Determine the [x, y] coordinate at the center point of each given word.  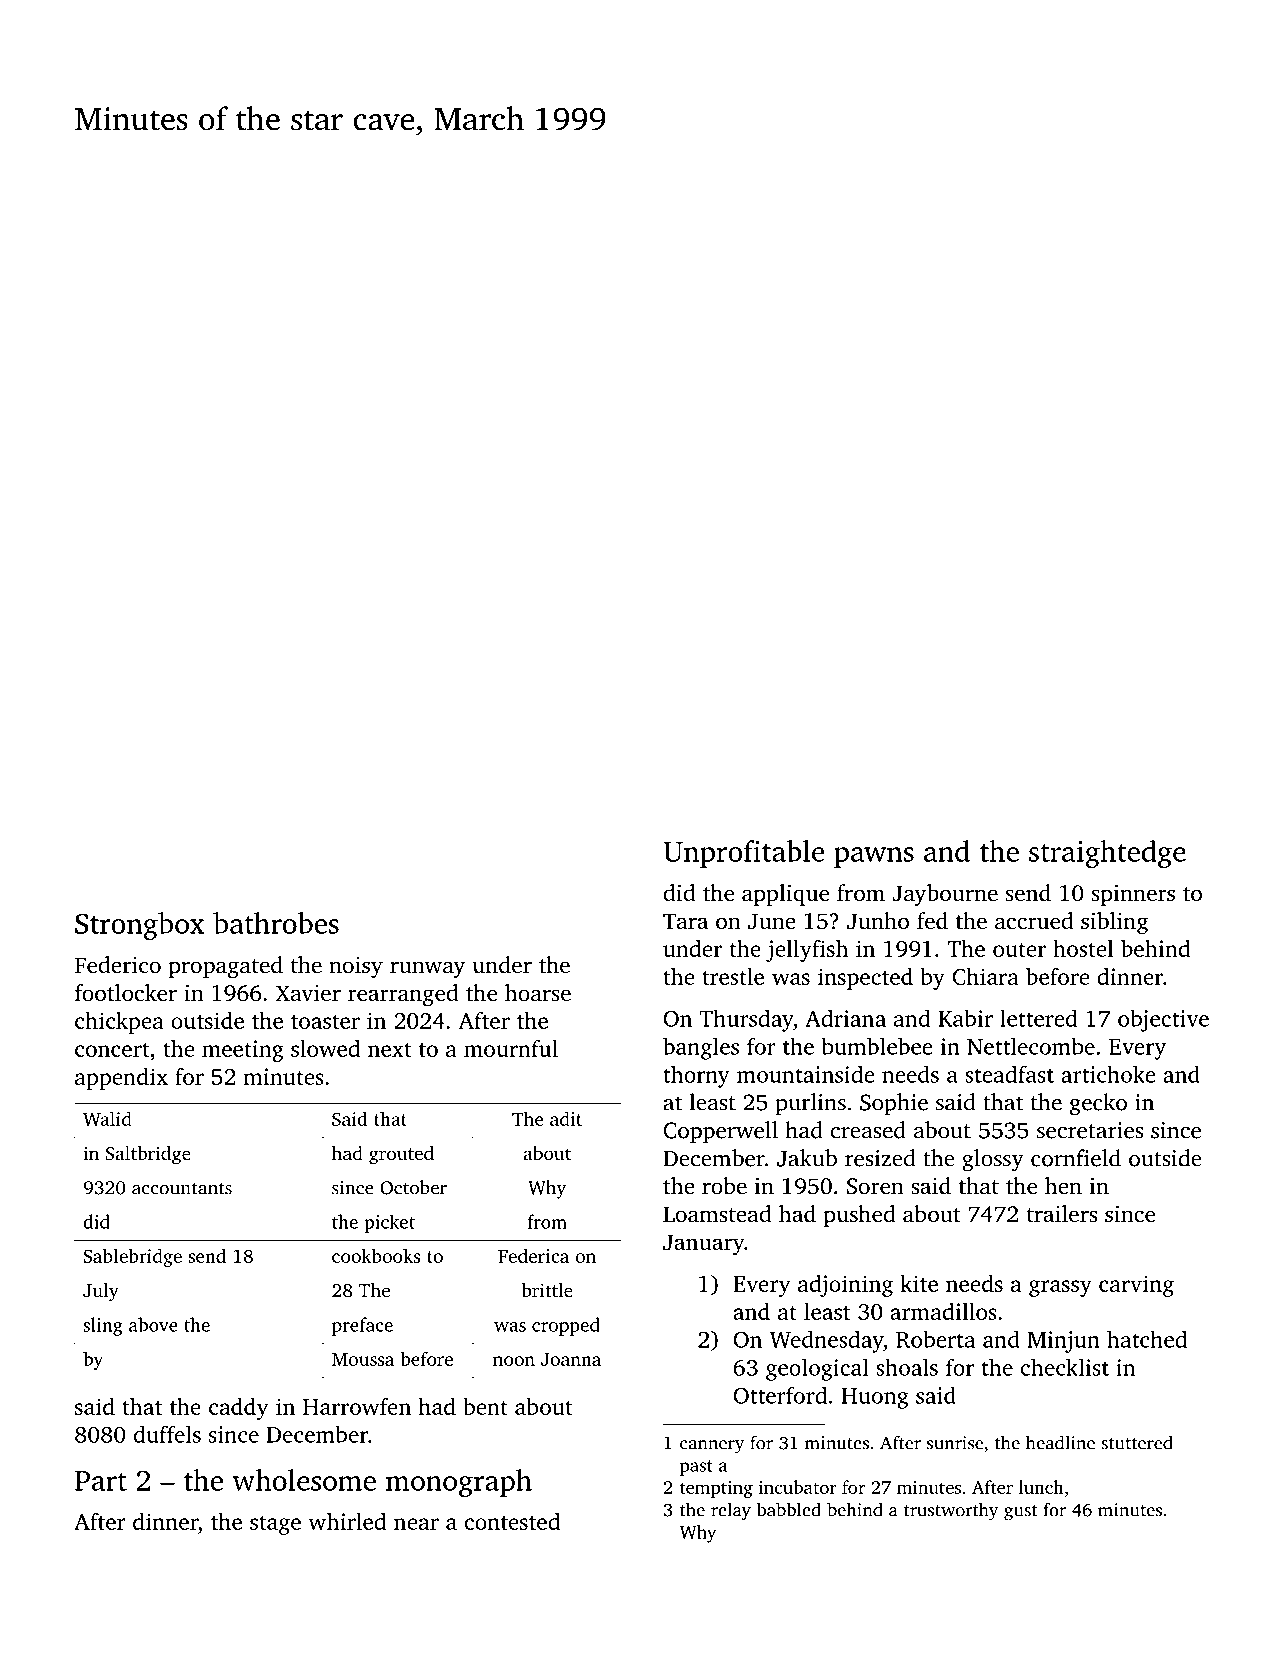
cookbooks [376, 1255]
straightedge [1107, 854]
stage [275, 1525]
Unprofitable [744, 854]
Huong [875, 1398]
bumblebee [877, 1046]
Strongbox [139, 926]
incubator [798, 1487]
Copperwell [720, 1132]
